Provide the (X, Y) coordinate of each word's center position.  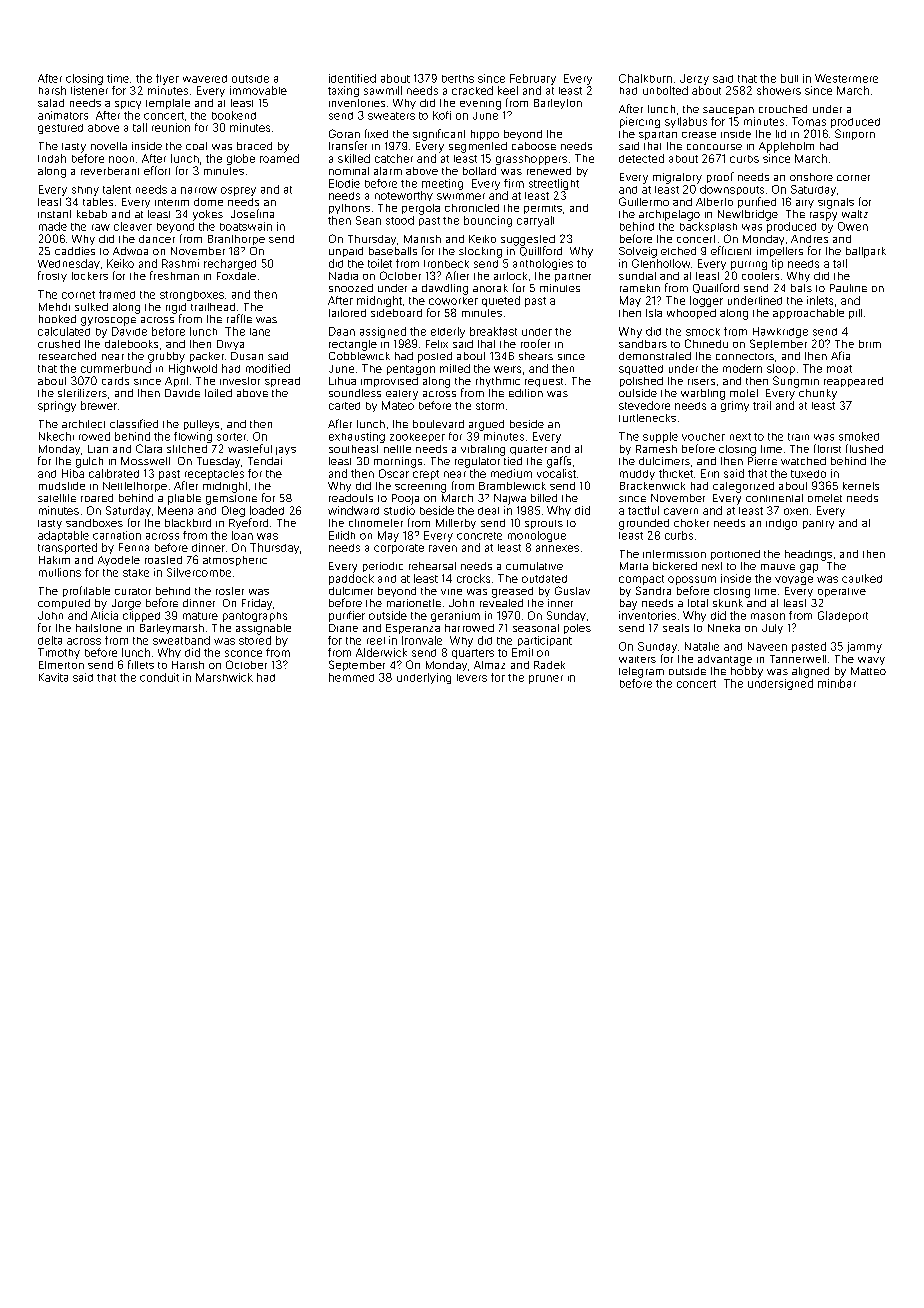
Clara (149, 448)
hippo (485, 135)
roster (230, 591)
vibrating (483, 450)
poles (577, 629)
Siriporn (855, 134)
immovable (258, 90)
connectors (745, 356)
